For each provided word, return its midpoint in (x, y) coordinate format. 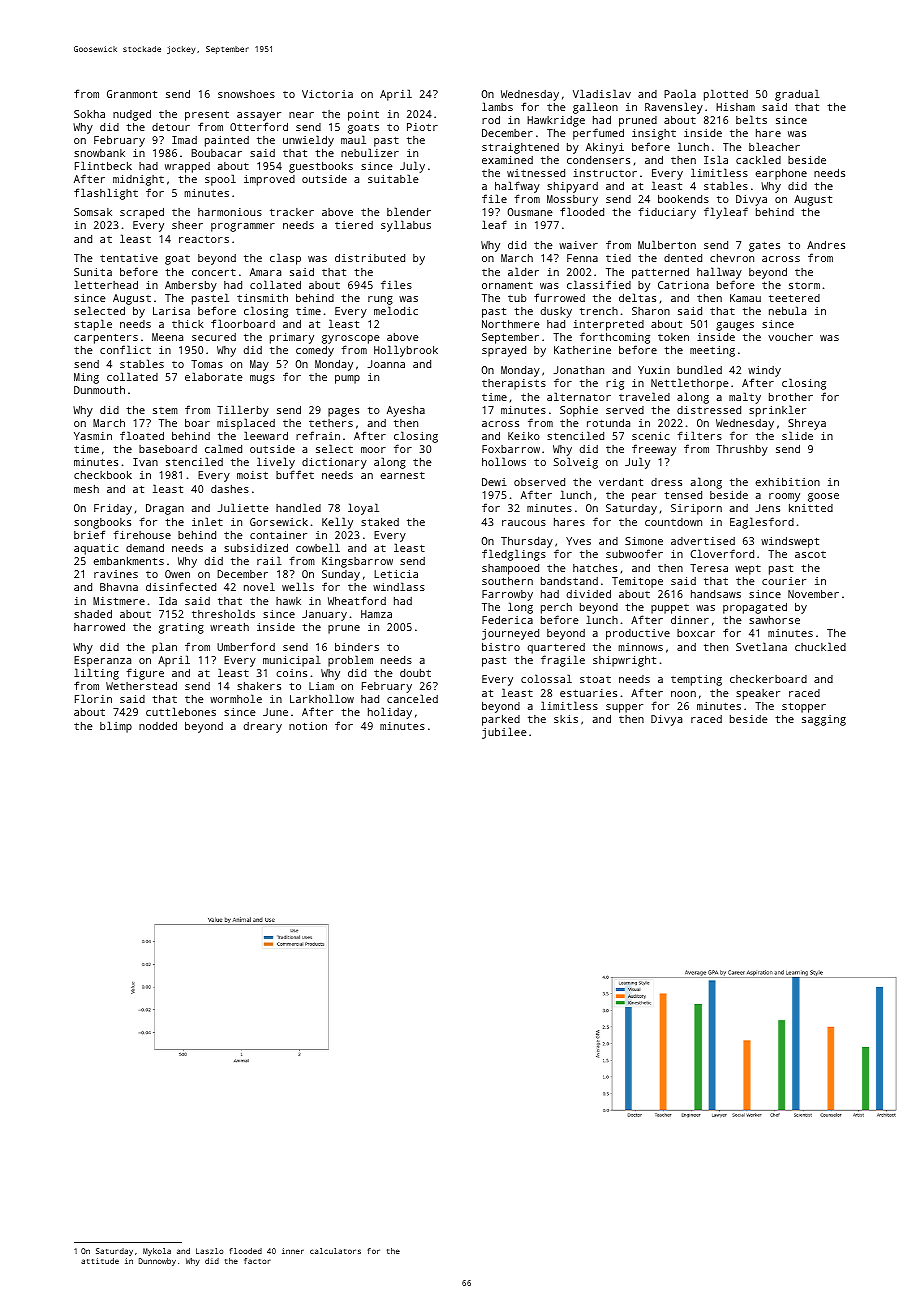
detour (171, 127)
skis (566, 719)
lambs (497, 106)
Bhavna (119, 587)
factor (257, 1261)
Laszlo (210, 1251)
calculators (335, 1251)
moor (373, 450)
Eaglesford (762, 523)
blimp (116, 727)
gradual (797, 95)
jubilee (504, 733)
